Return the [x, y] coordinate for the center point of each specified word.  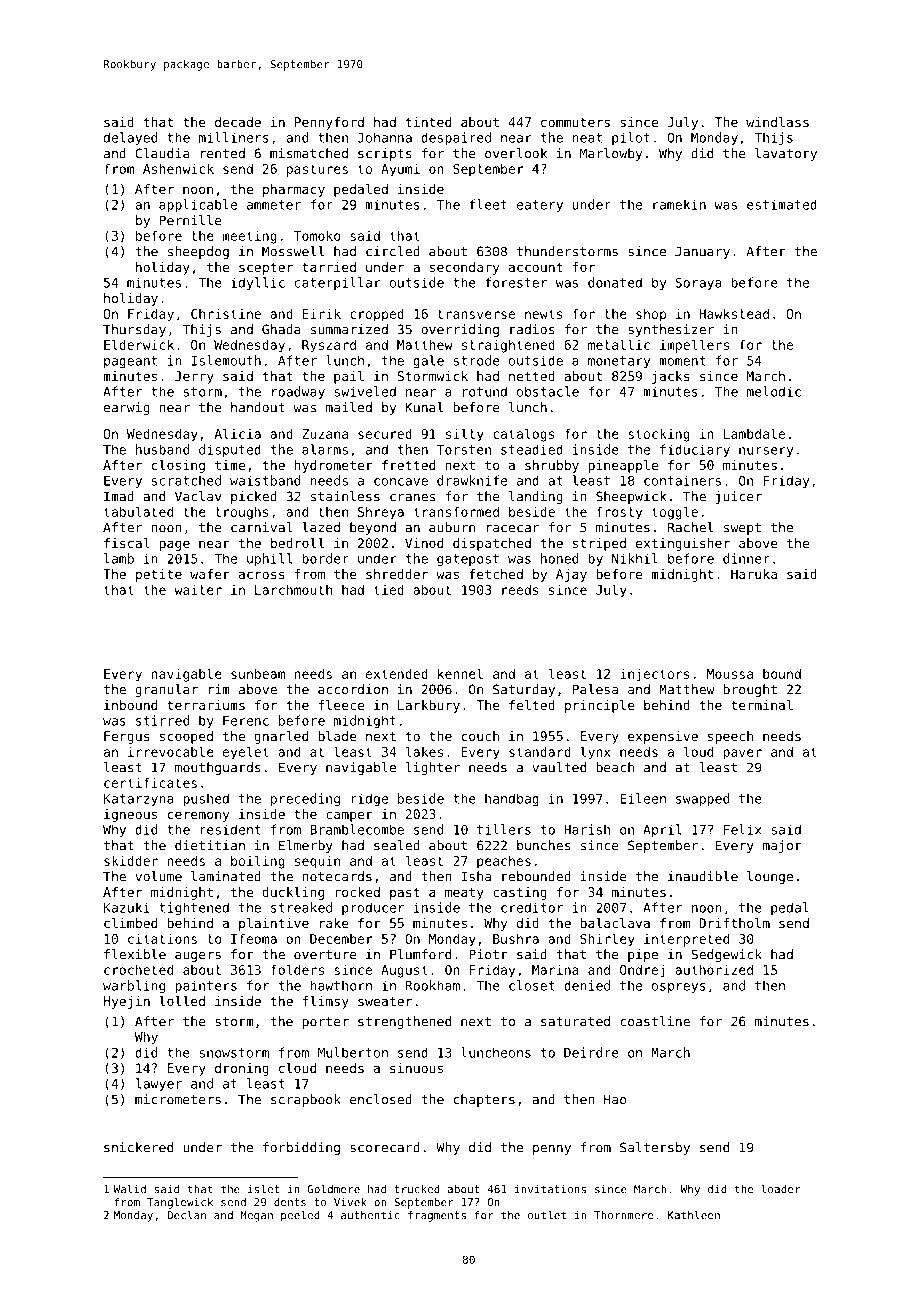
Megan [256, 1216]
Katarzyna [139, 800]
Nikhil [635, 558]
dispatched [492, 544]
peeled [300, 1216]
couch [480, 736]
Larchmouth [293, 589]
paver [742, 754]
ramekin [679, 204]
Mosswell [293, 251]
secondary [464, 268]
